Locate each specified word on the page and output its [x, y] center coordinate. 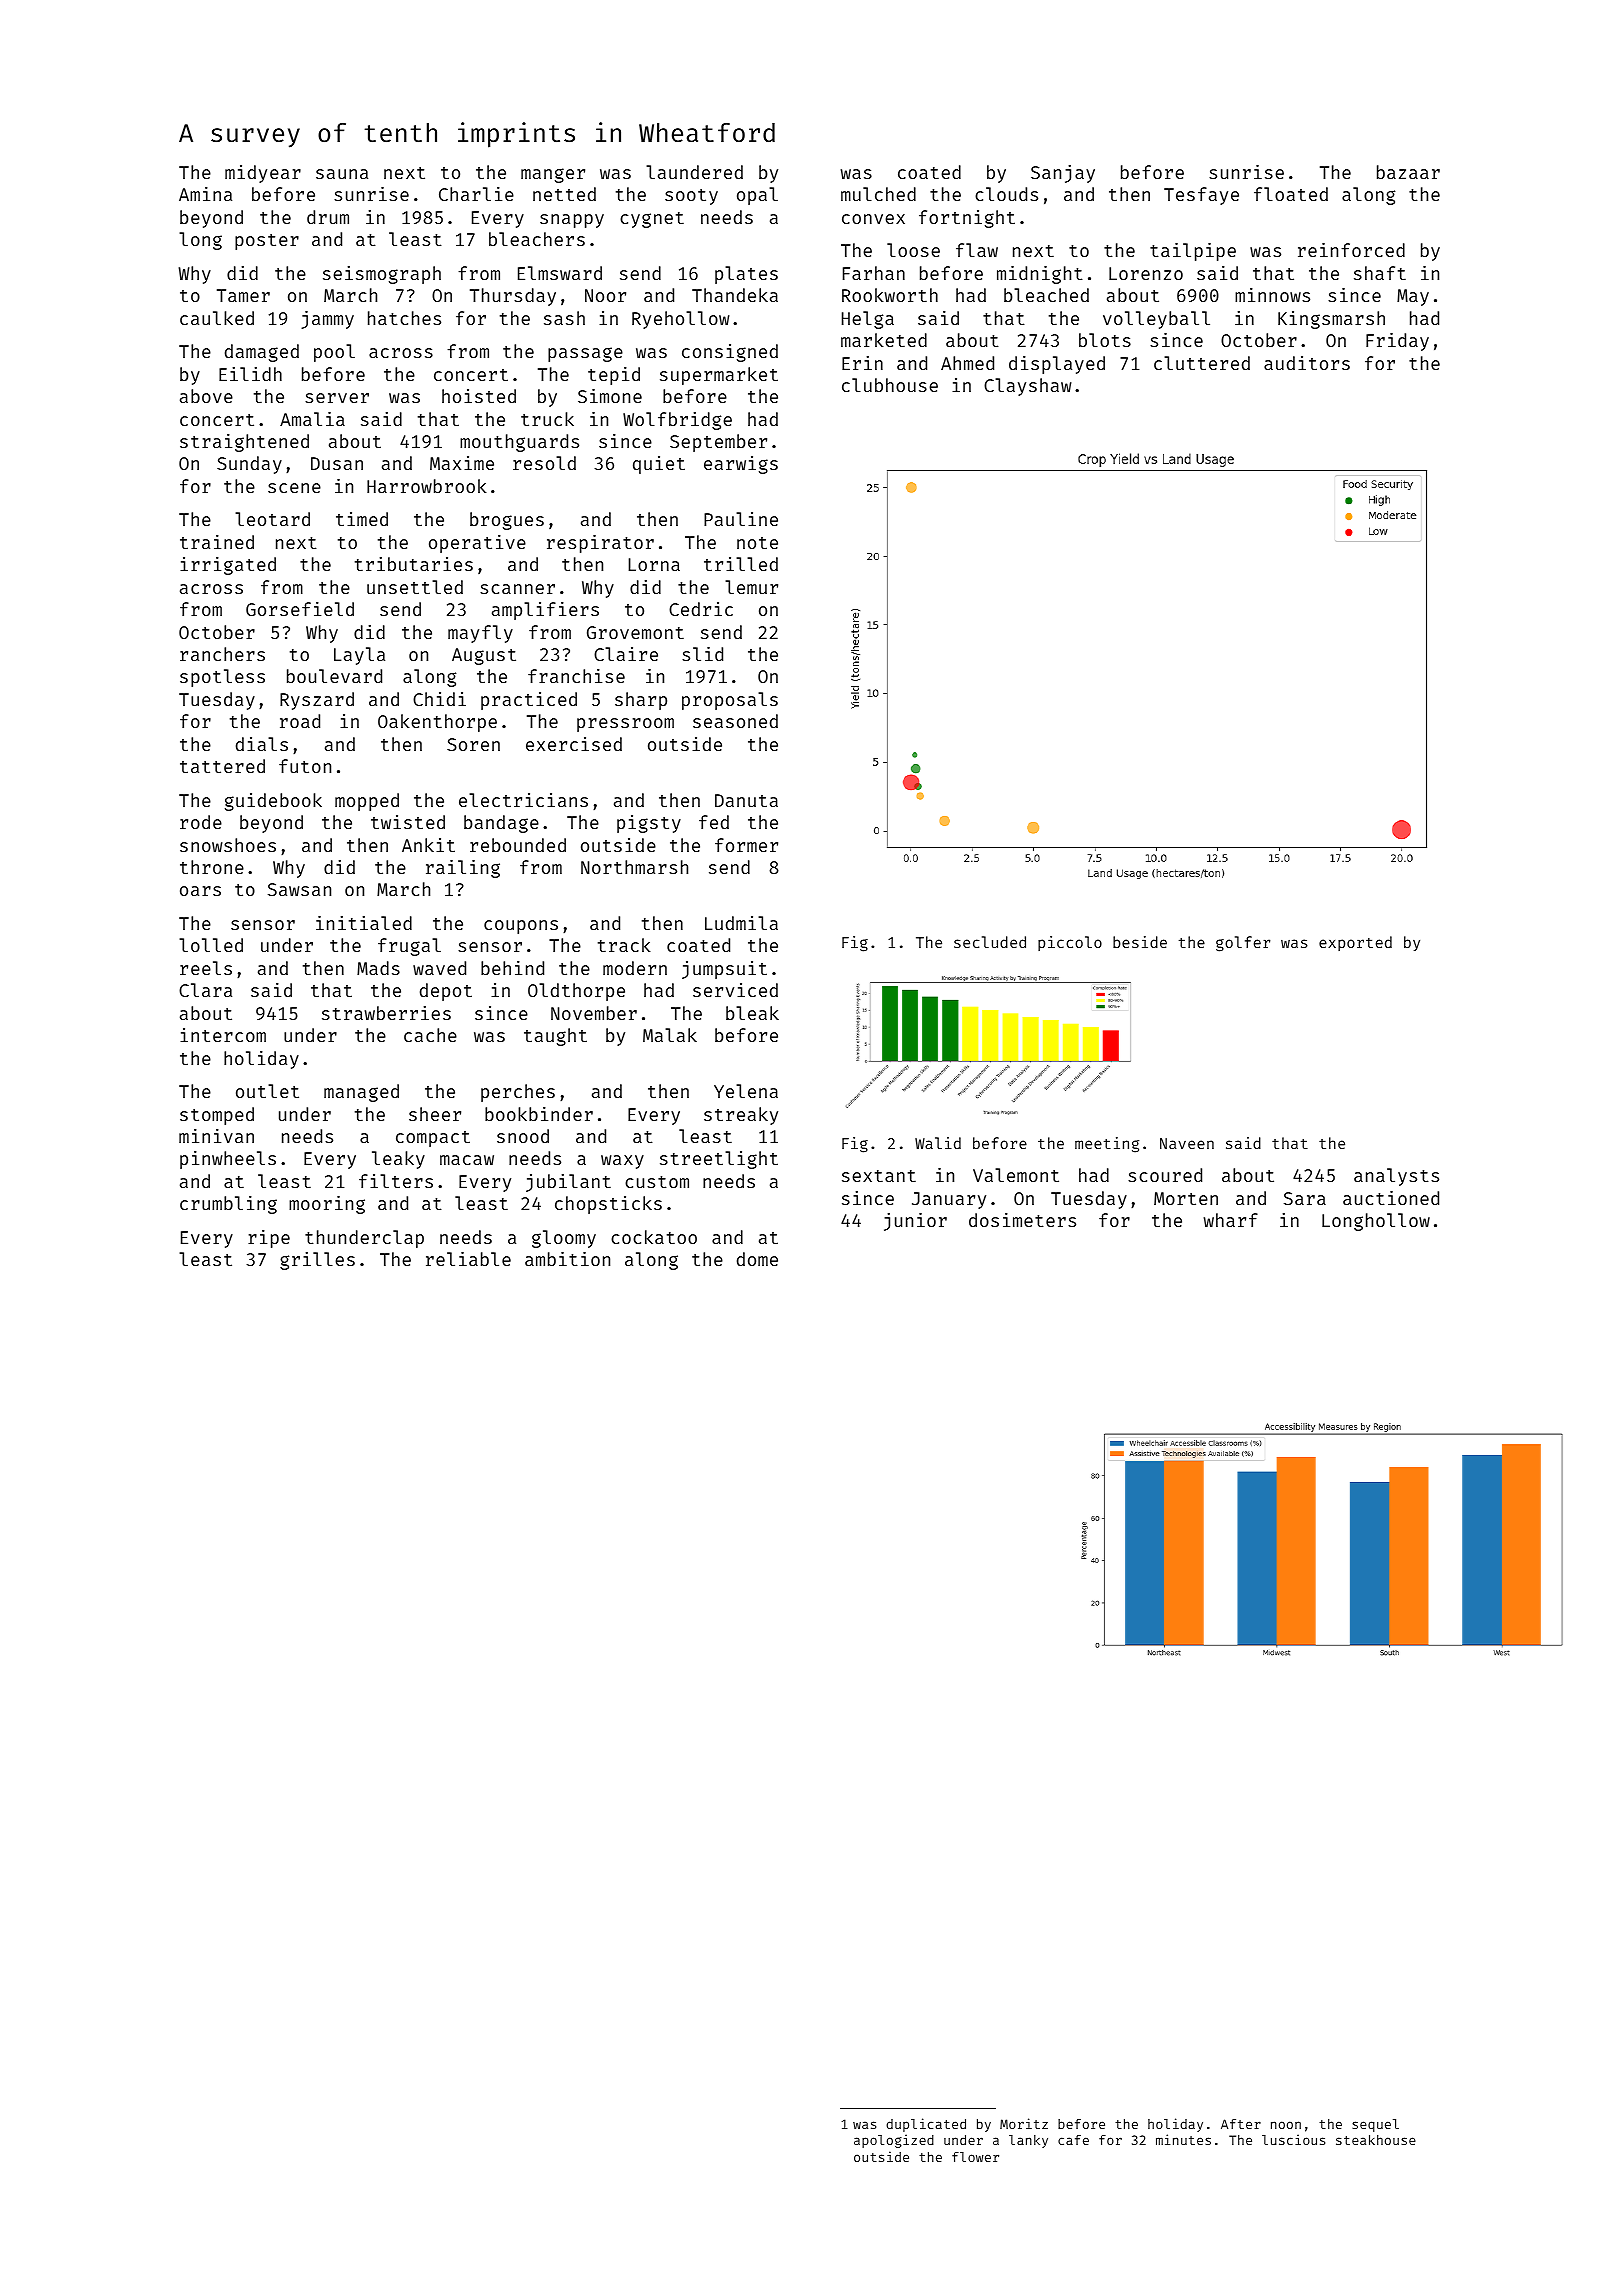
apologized [894, 2141]
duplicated [926, 2125]
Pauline [741, 519]
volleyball [1156, 320]
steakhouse [1376, 2140]
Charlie [476, 194]
